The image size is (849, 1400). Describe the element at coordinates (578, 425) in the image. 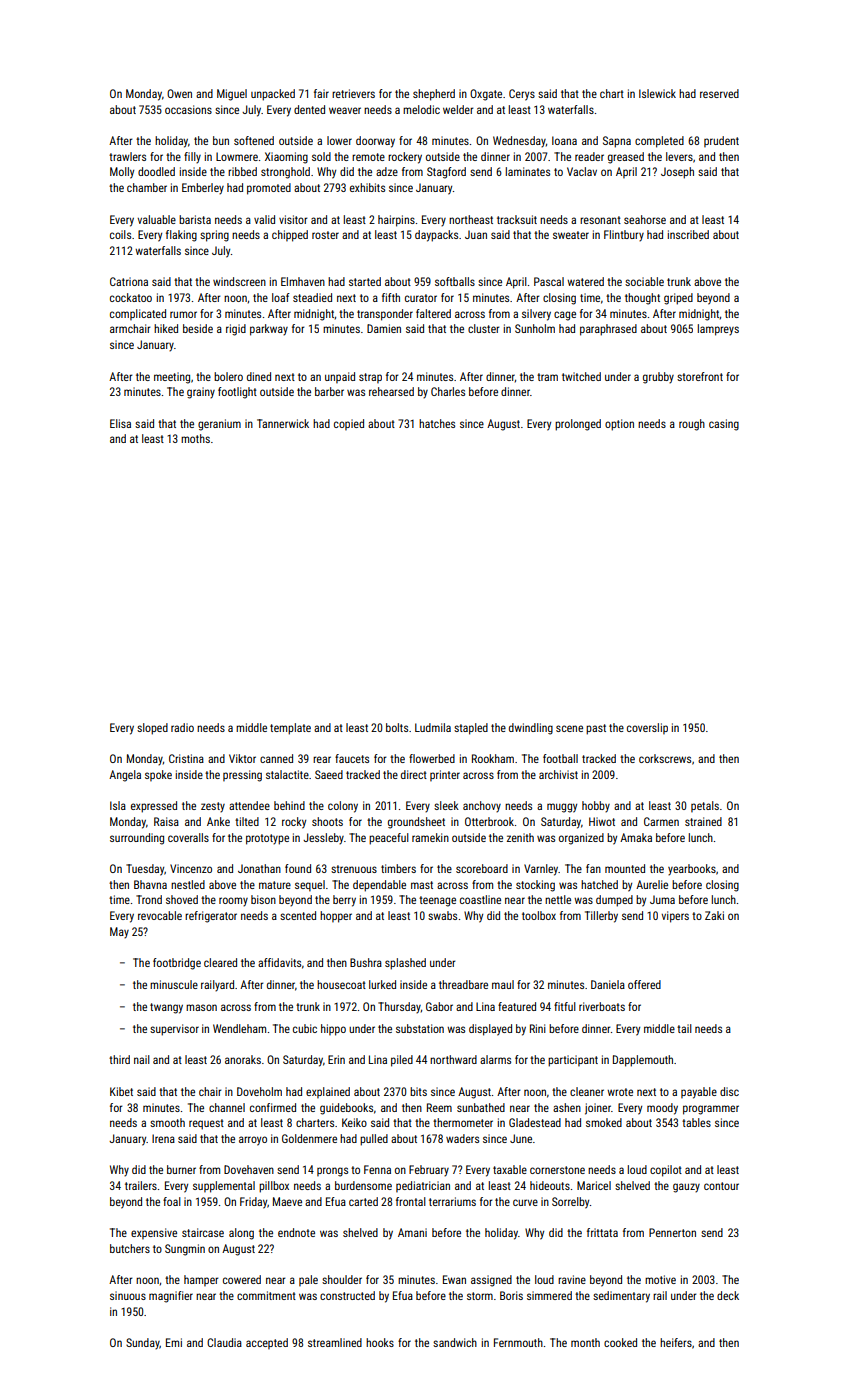

I see `prolonged` at that location.
